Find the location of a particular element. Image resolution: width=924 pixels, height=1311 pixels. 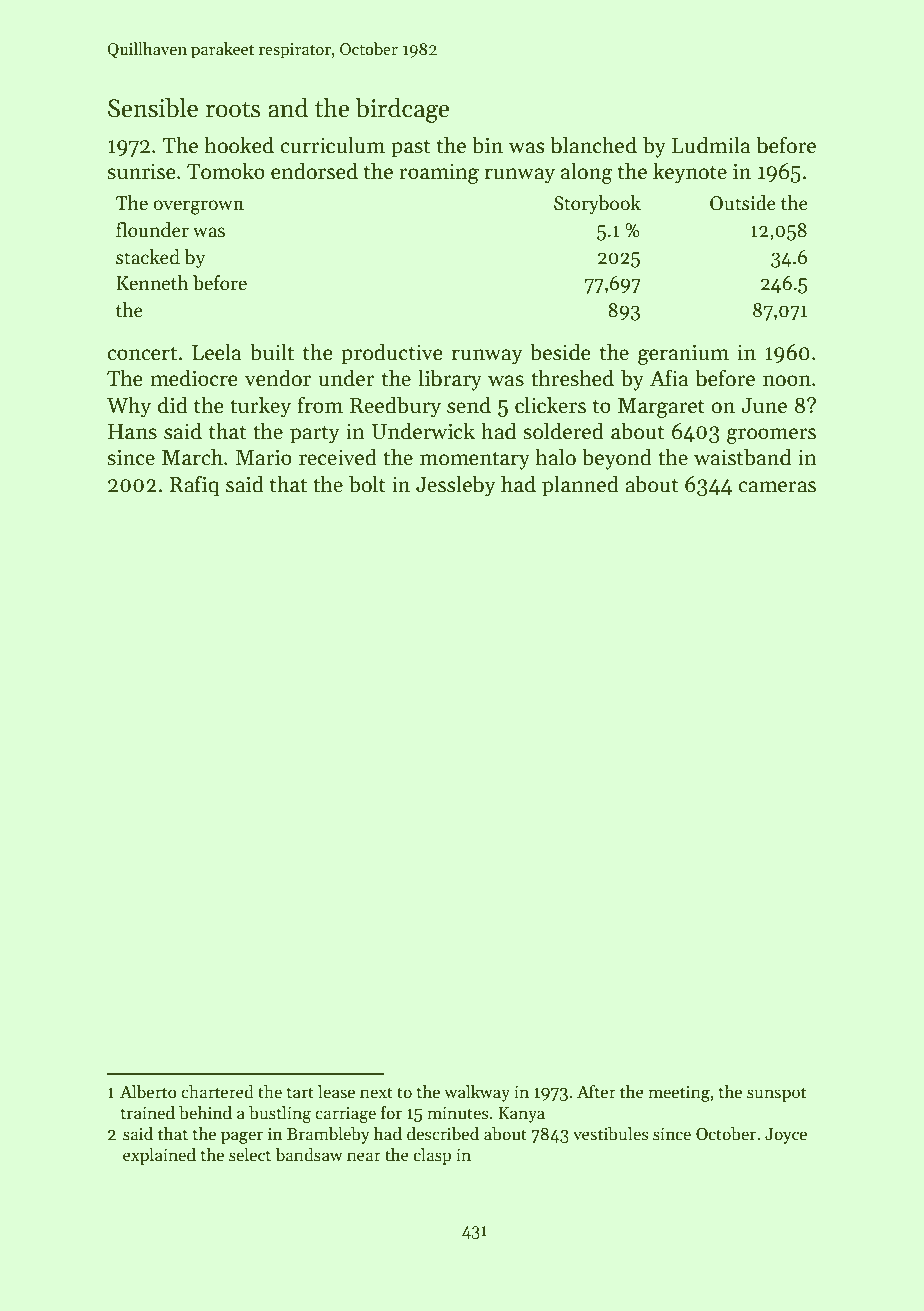

Rafiq is located at coordinates (194, 486).
